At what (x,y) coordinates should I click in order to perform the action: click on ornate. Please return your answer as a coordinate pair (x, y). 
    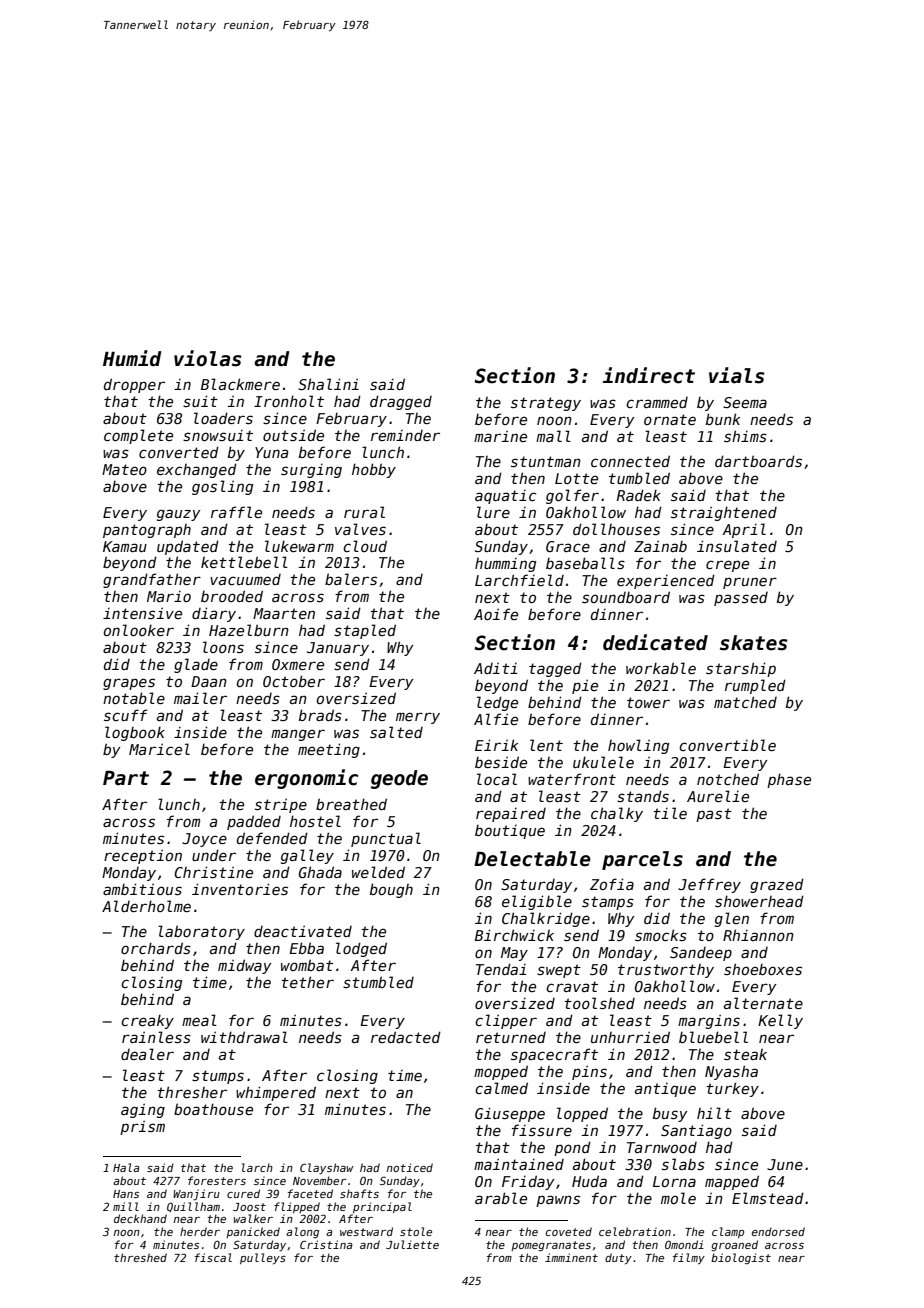
    Looking at the image, I should click on (670, 419).
